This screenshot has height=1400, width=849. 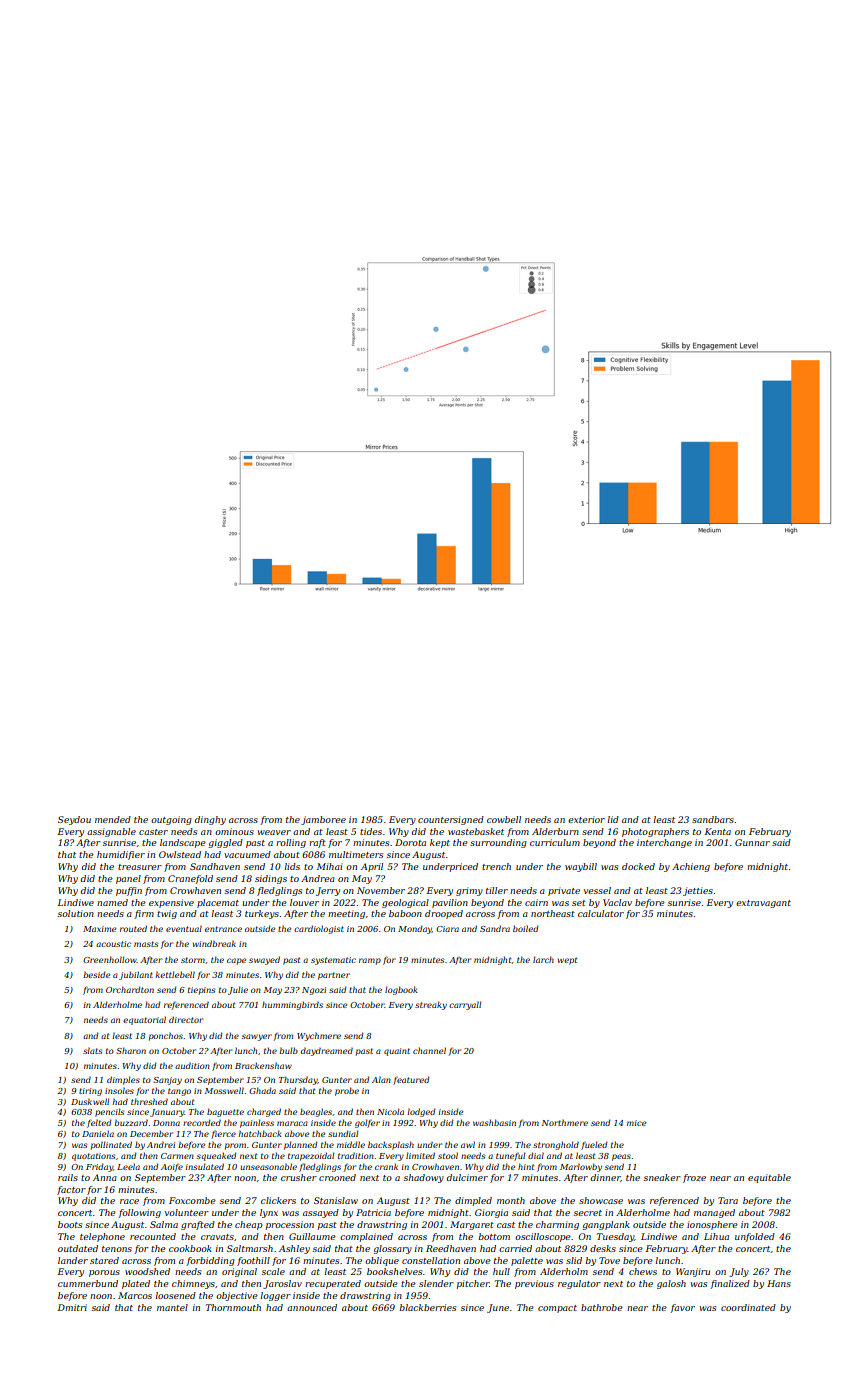 I want to click on foothill, so click(x=253, y=1261).
